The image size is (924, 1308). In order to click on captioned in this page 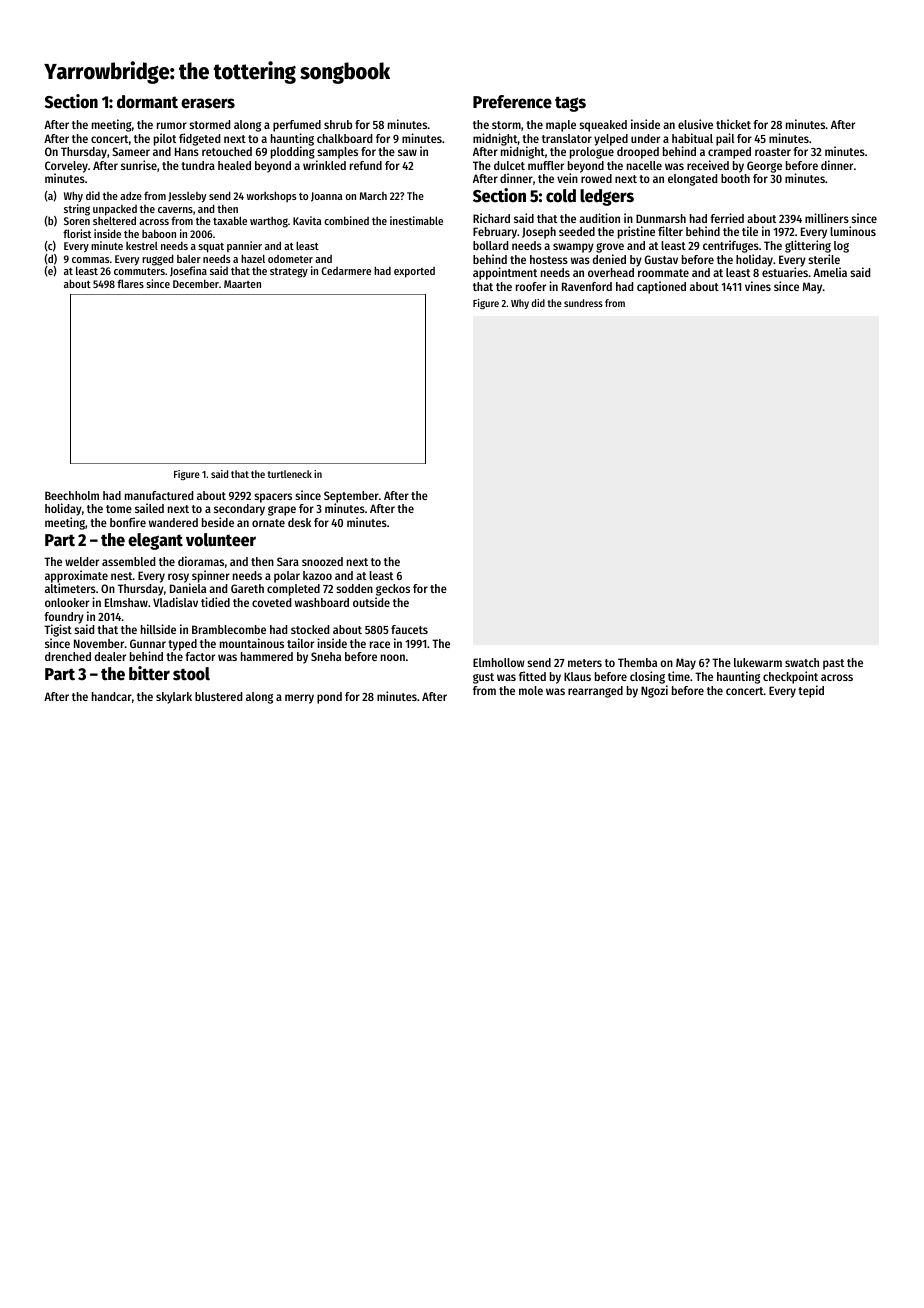, I will do `click(661, 287)`.
